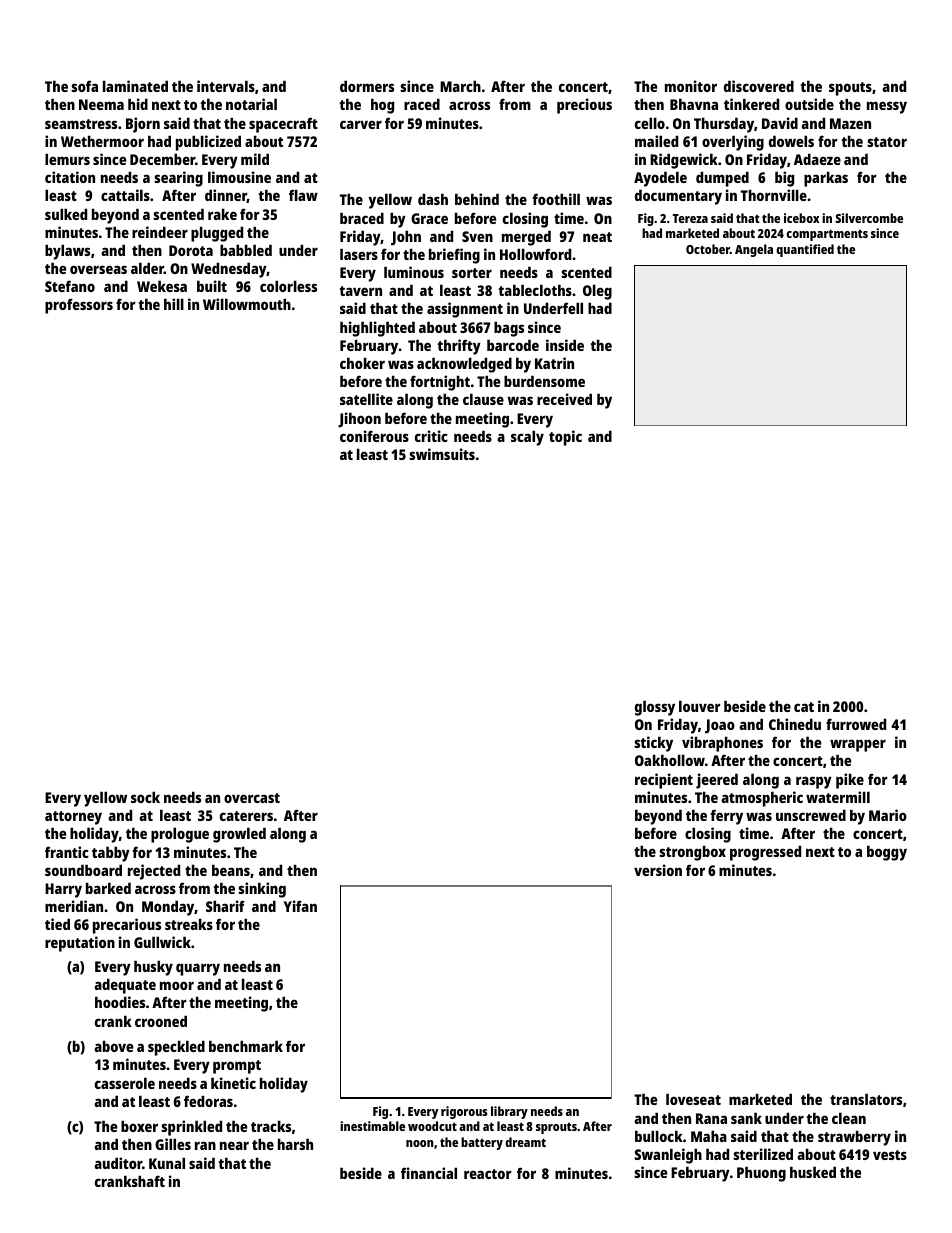 The height and width of the screenshot is (1233, 952). What do you see at coordinates (295, 1144) in the screenshot?
I see `harsh` at bounding box center [295, 1144].
